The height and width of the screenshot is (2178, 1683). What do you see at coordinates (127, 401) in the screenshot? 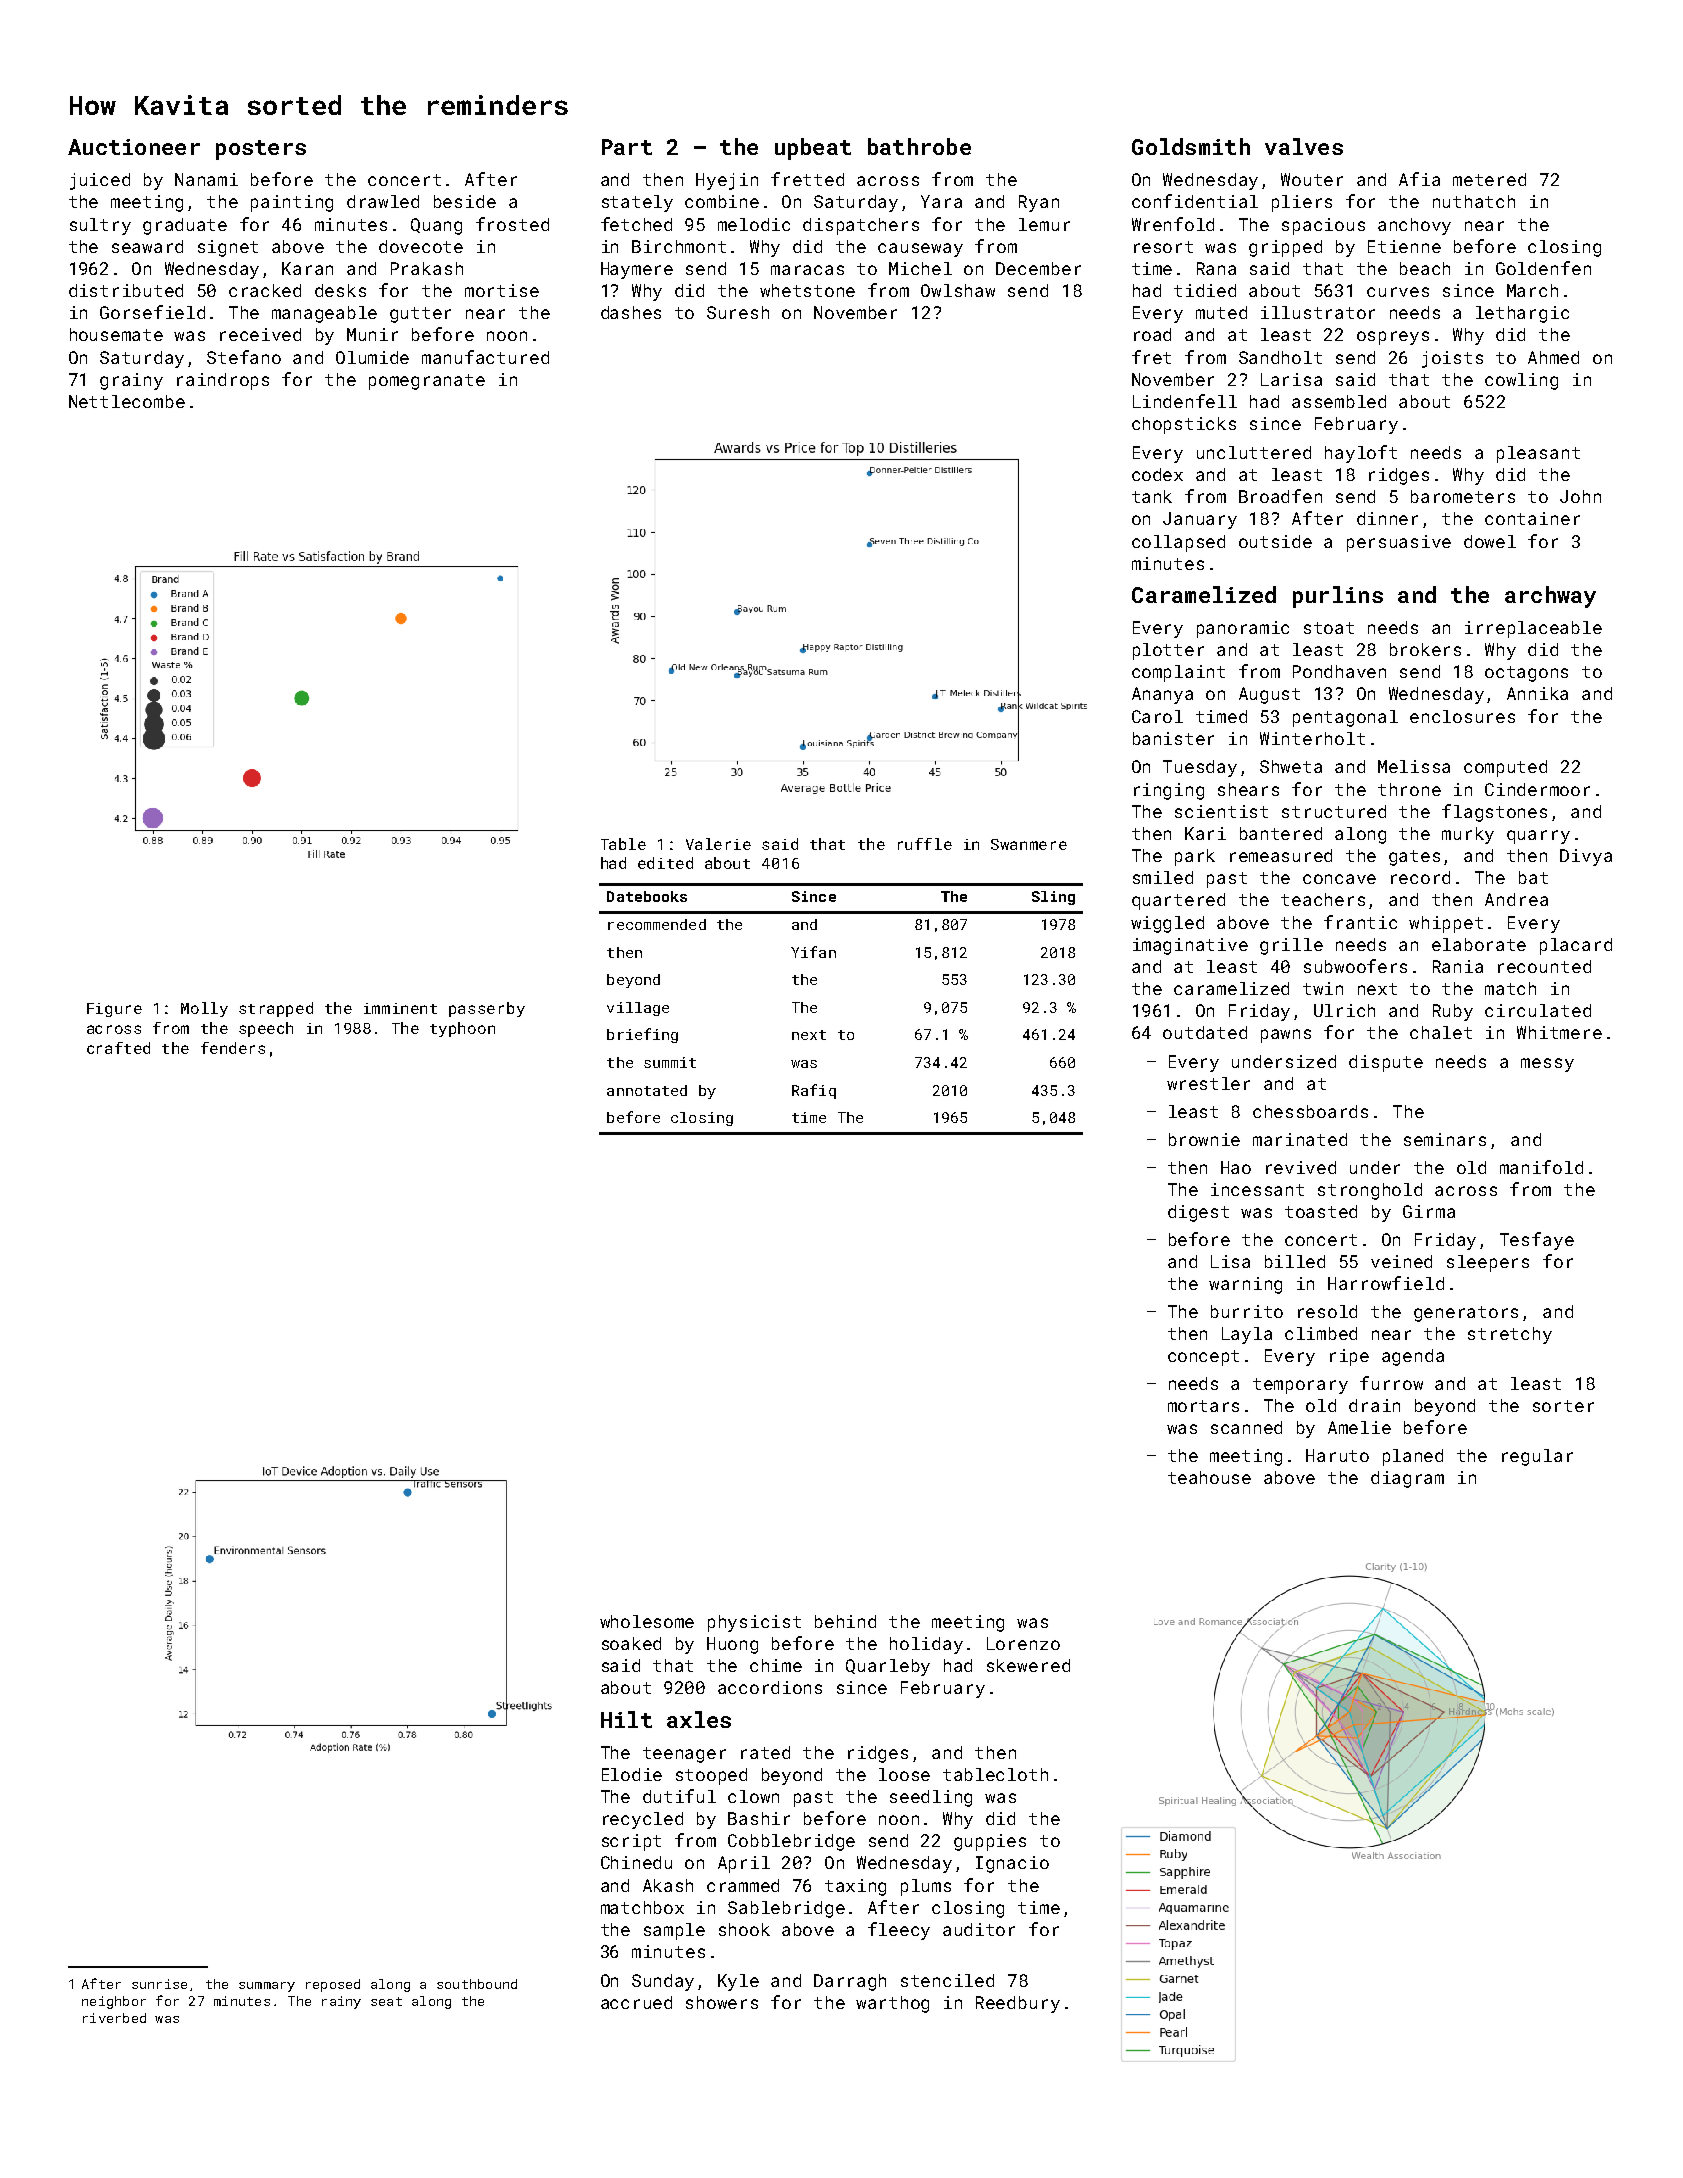
I see `Nettlecombe` at bounding box center [127, 401].
